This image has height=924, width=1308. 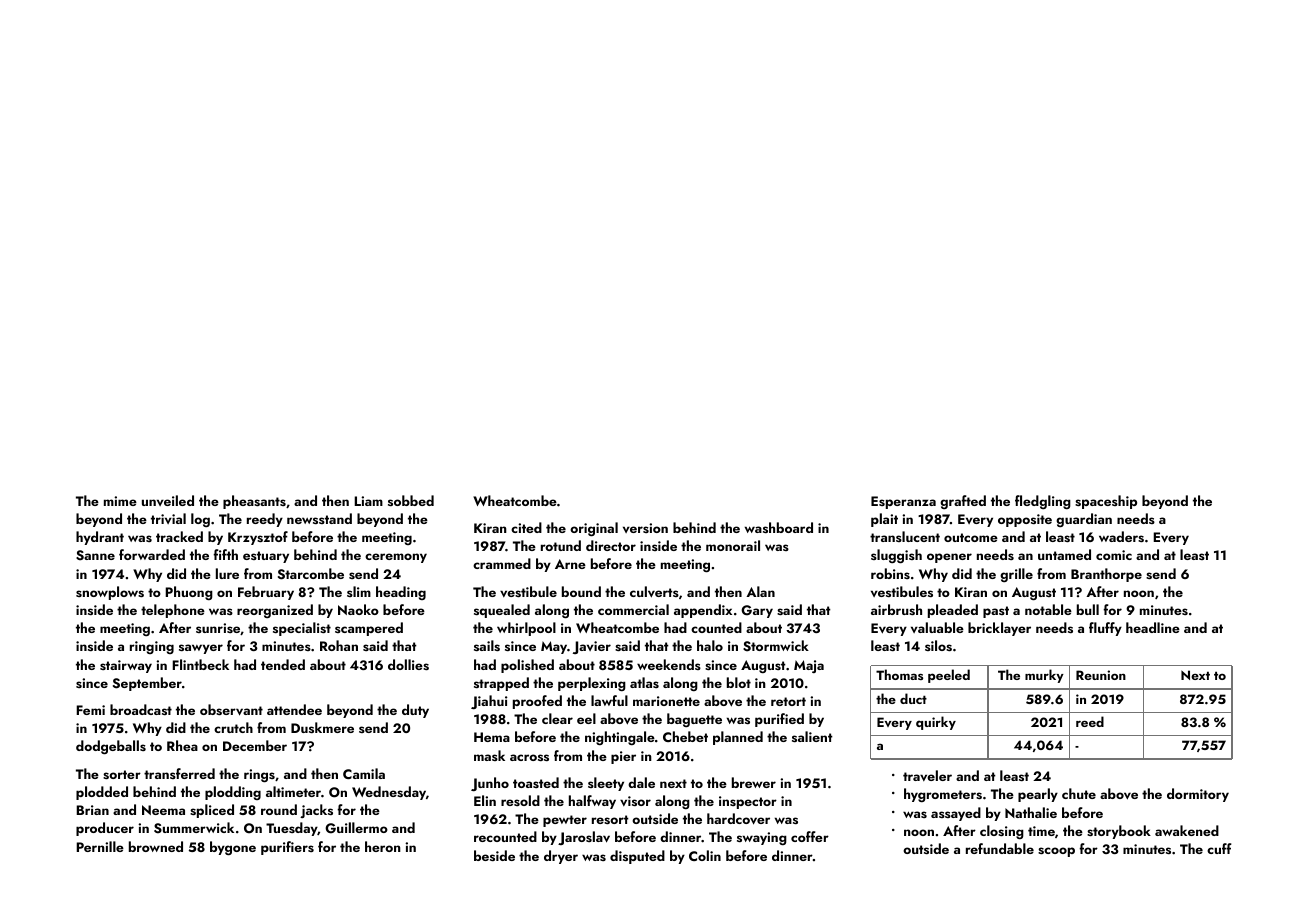 I want to click on pier, so click(x=623, y=757).
